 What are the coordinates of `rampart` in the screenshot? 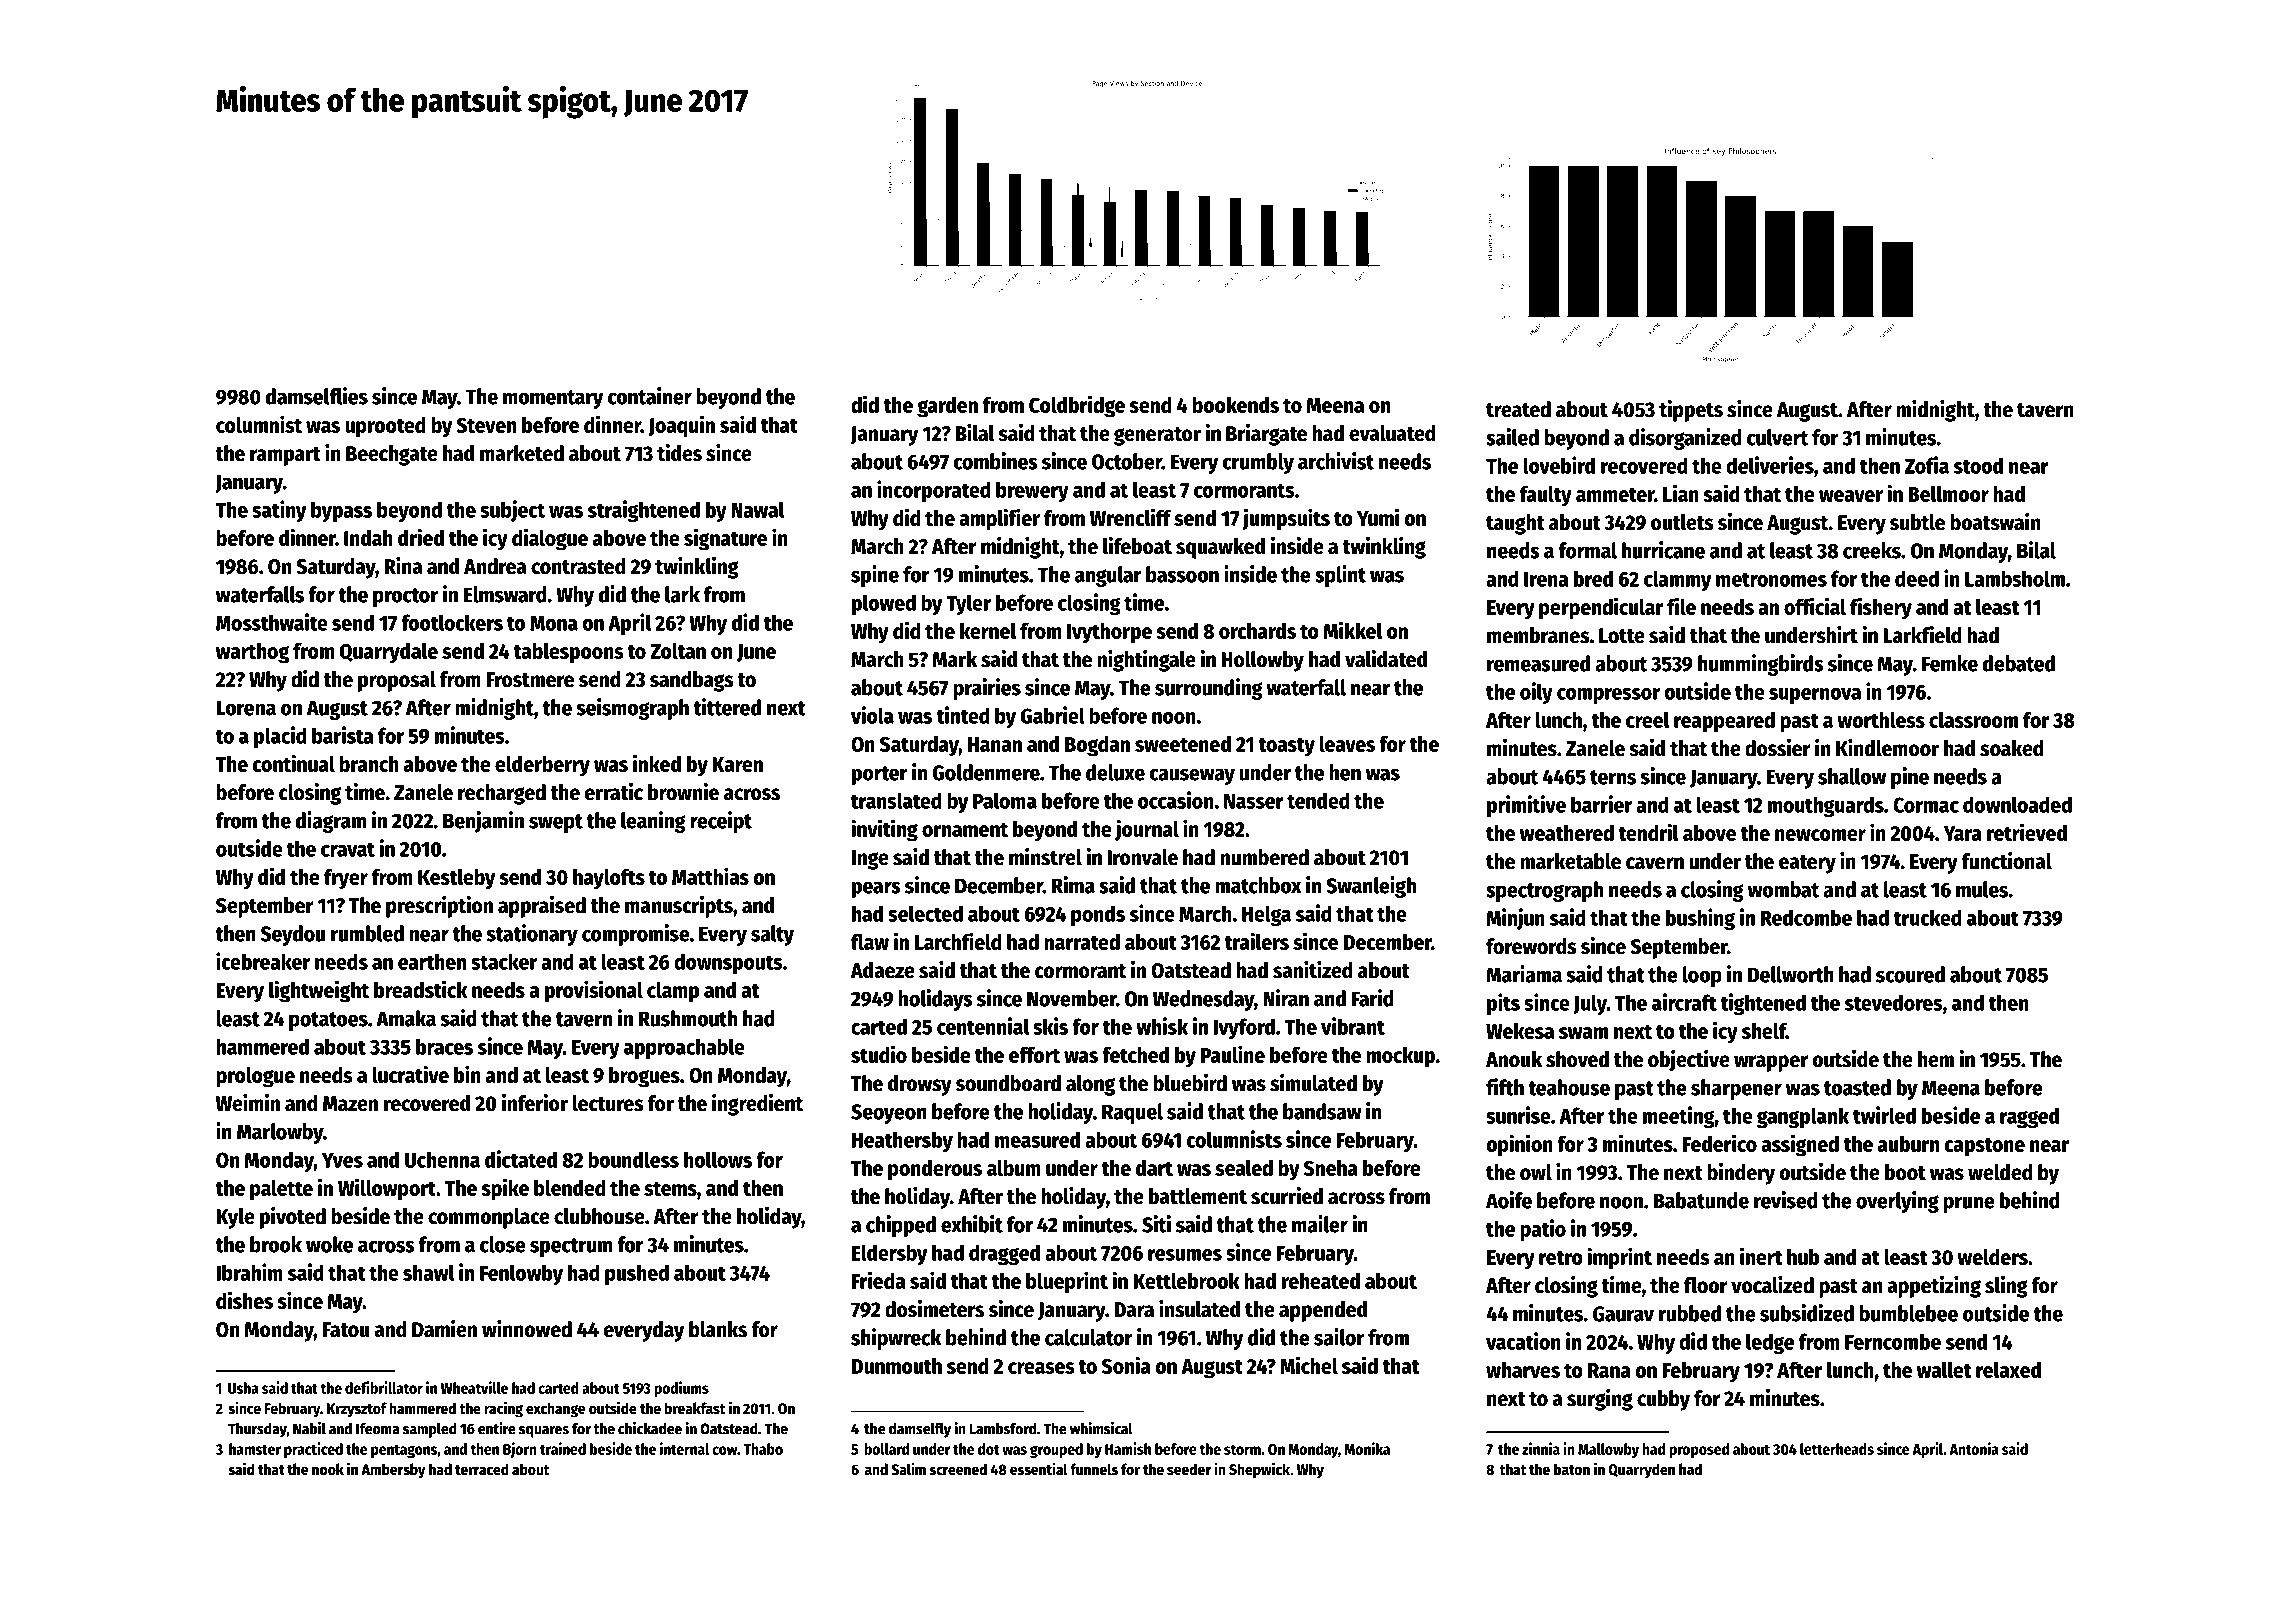 It's located at (285, 456).
